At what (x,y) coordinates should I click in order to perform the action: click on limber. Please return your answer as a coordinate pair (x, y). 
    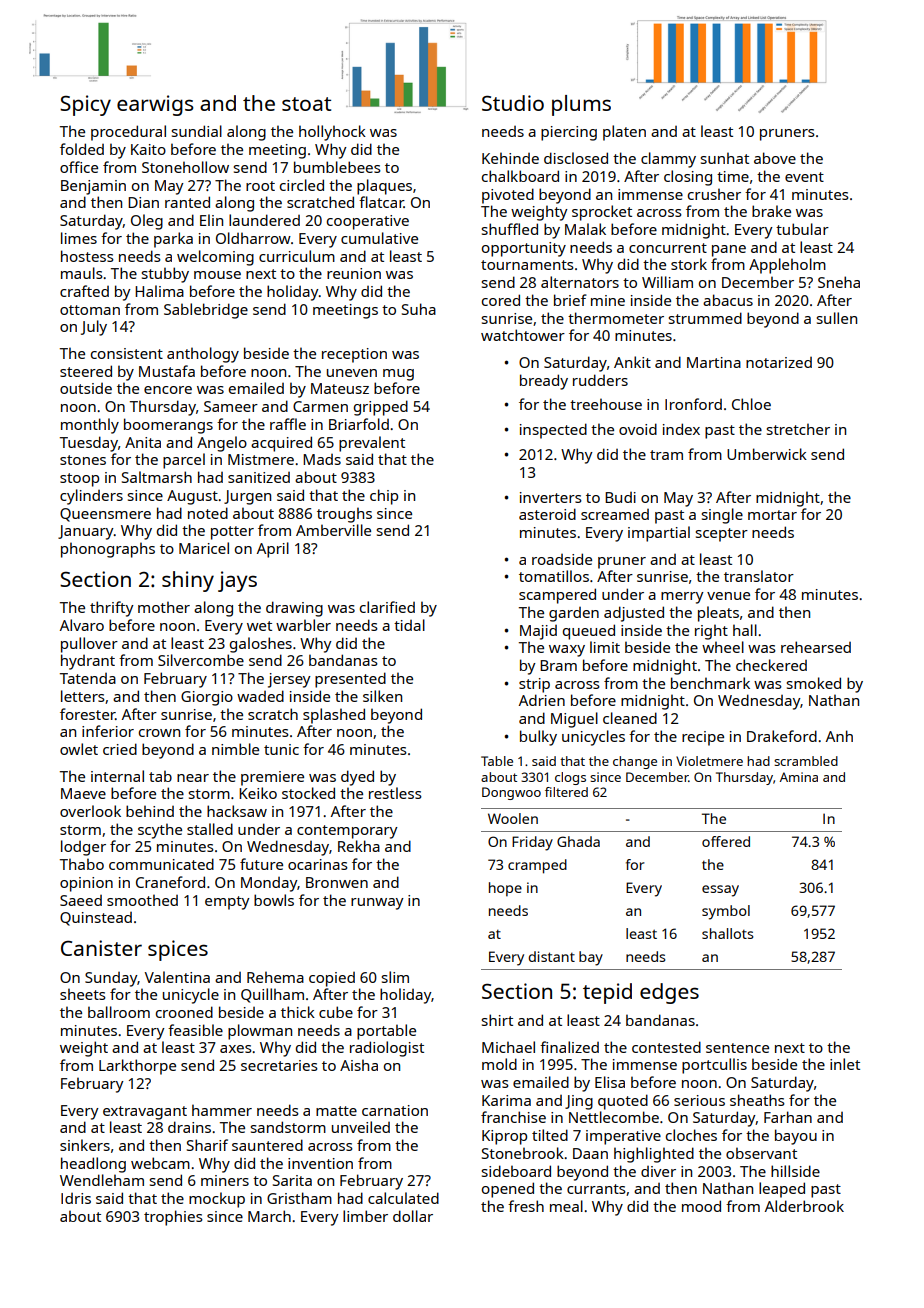
    Looking at the image, I should click on (365, 1216).
